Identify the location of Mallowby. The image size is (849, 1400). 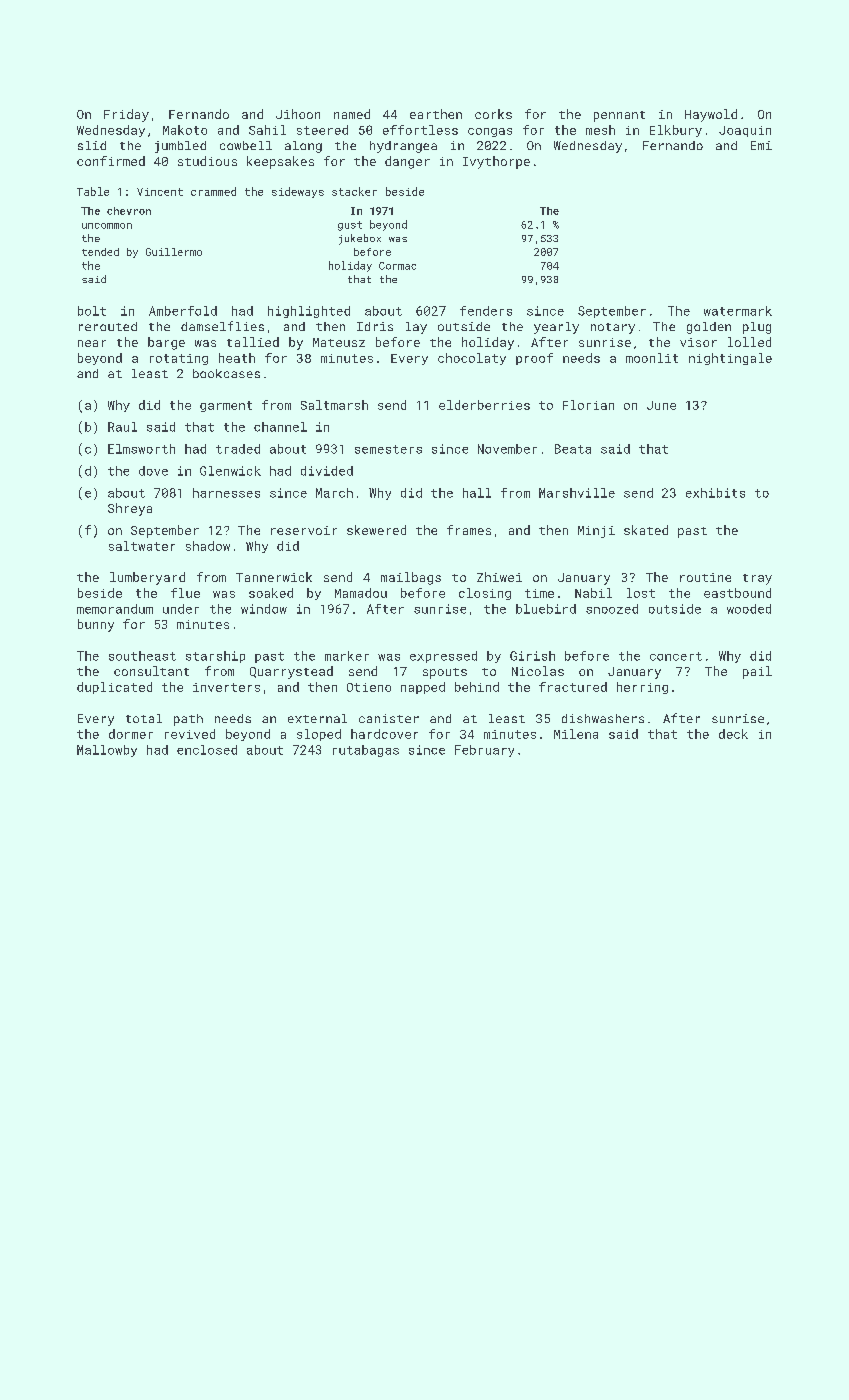
(107, 751).
